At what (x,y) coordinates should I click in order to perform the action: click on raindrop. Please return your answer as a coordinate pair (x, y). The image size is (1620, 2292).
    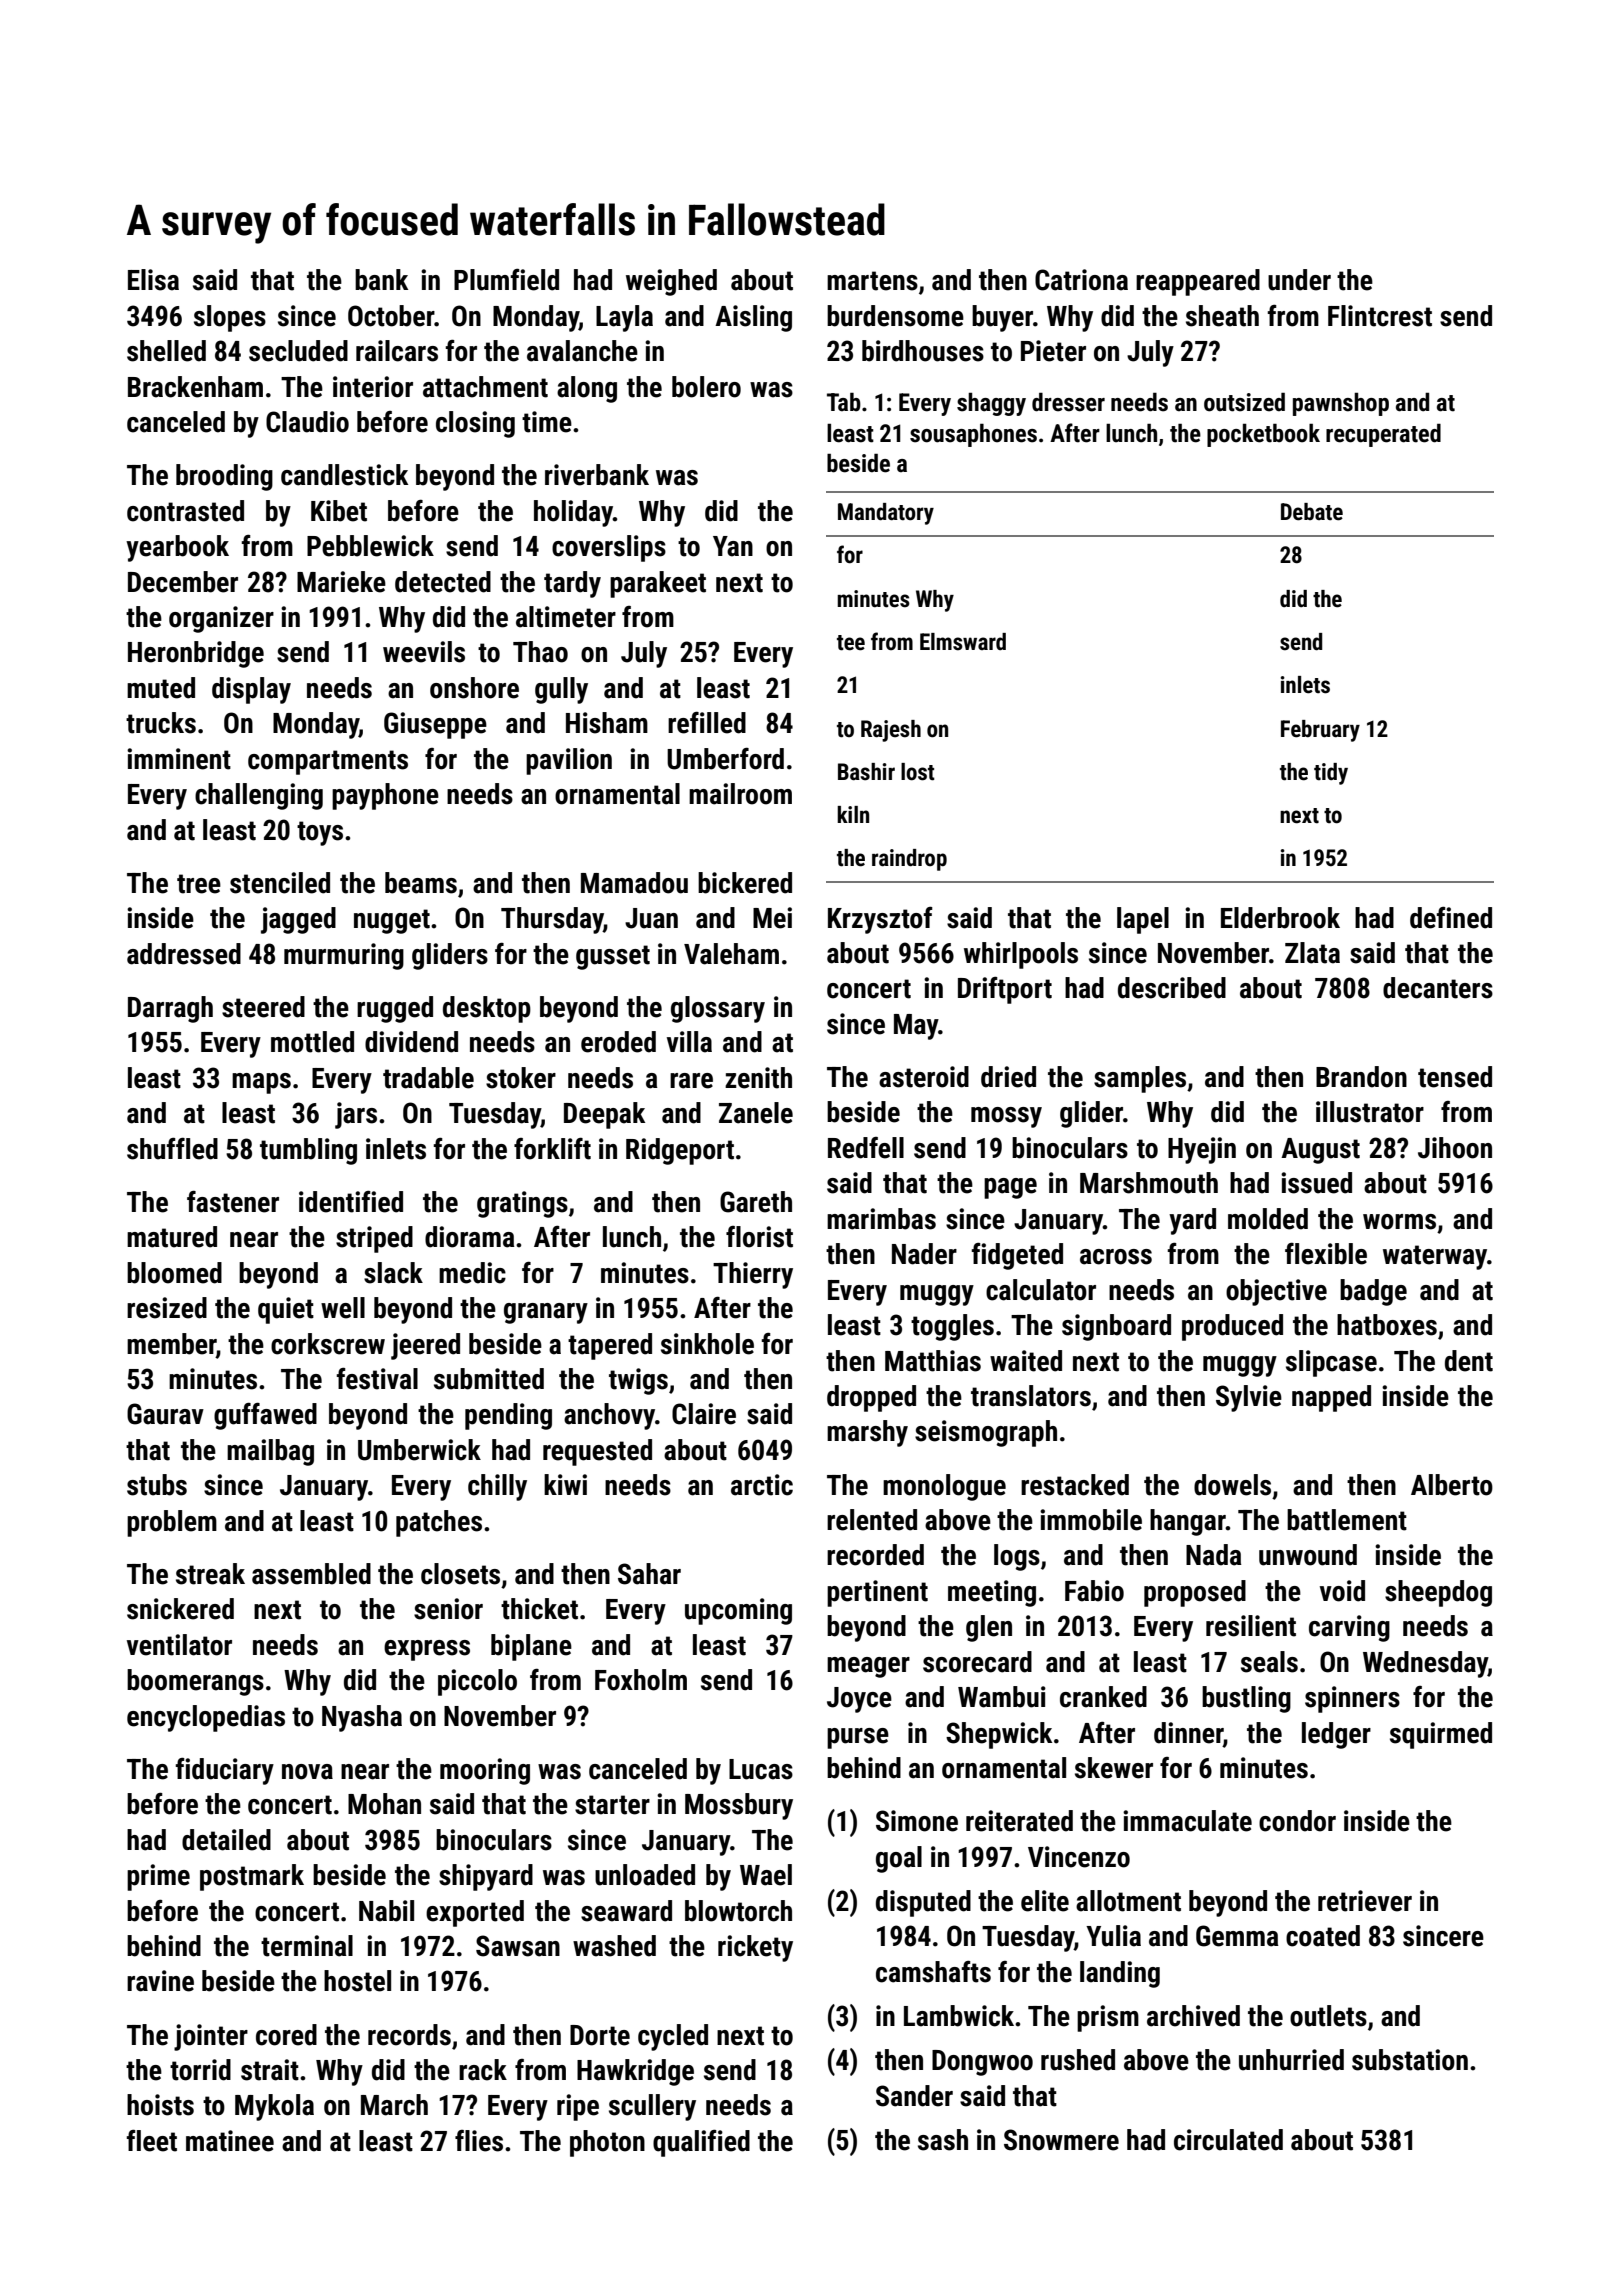
    Looking at the image, I should click on (909, 860).
